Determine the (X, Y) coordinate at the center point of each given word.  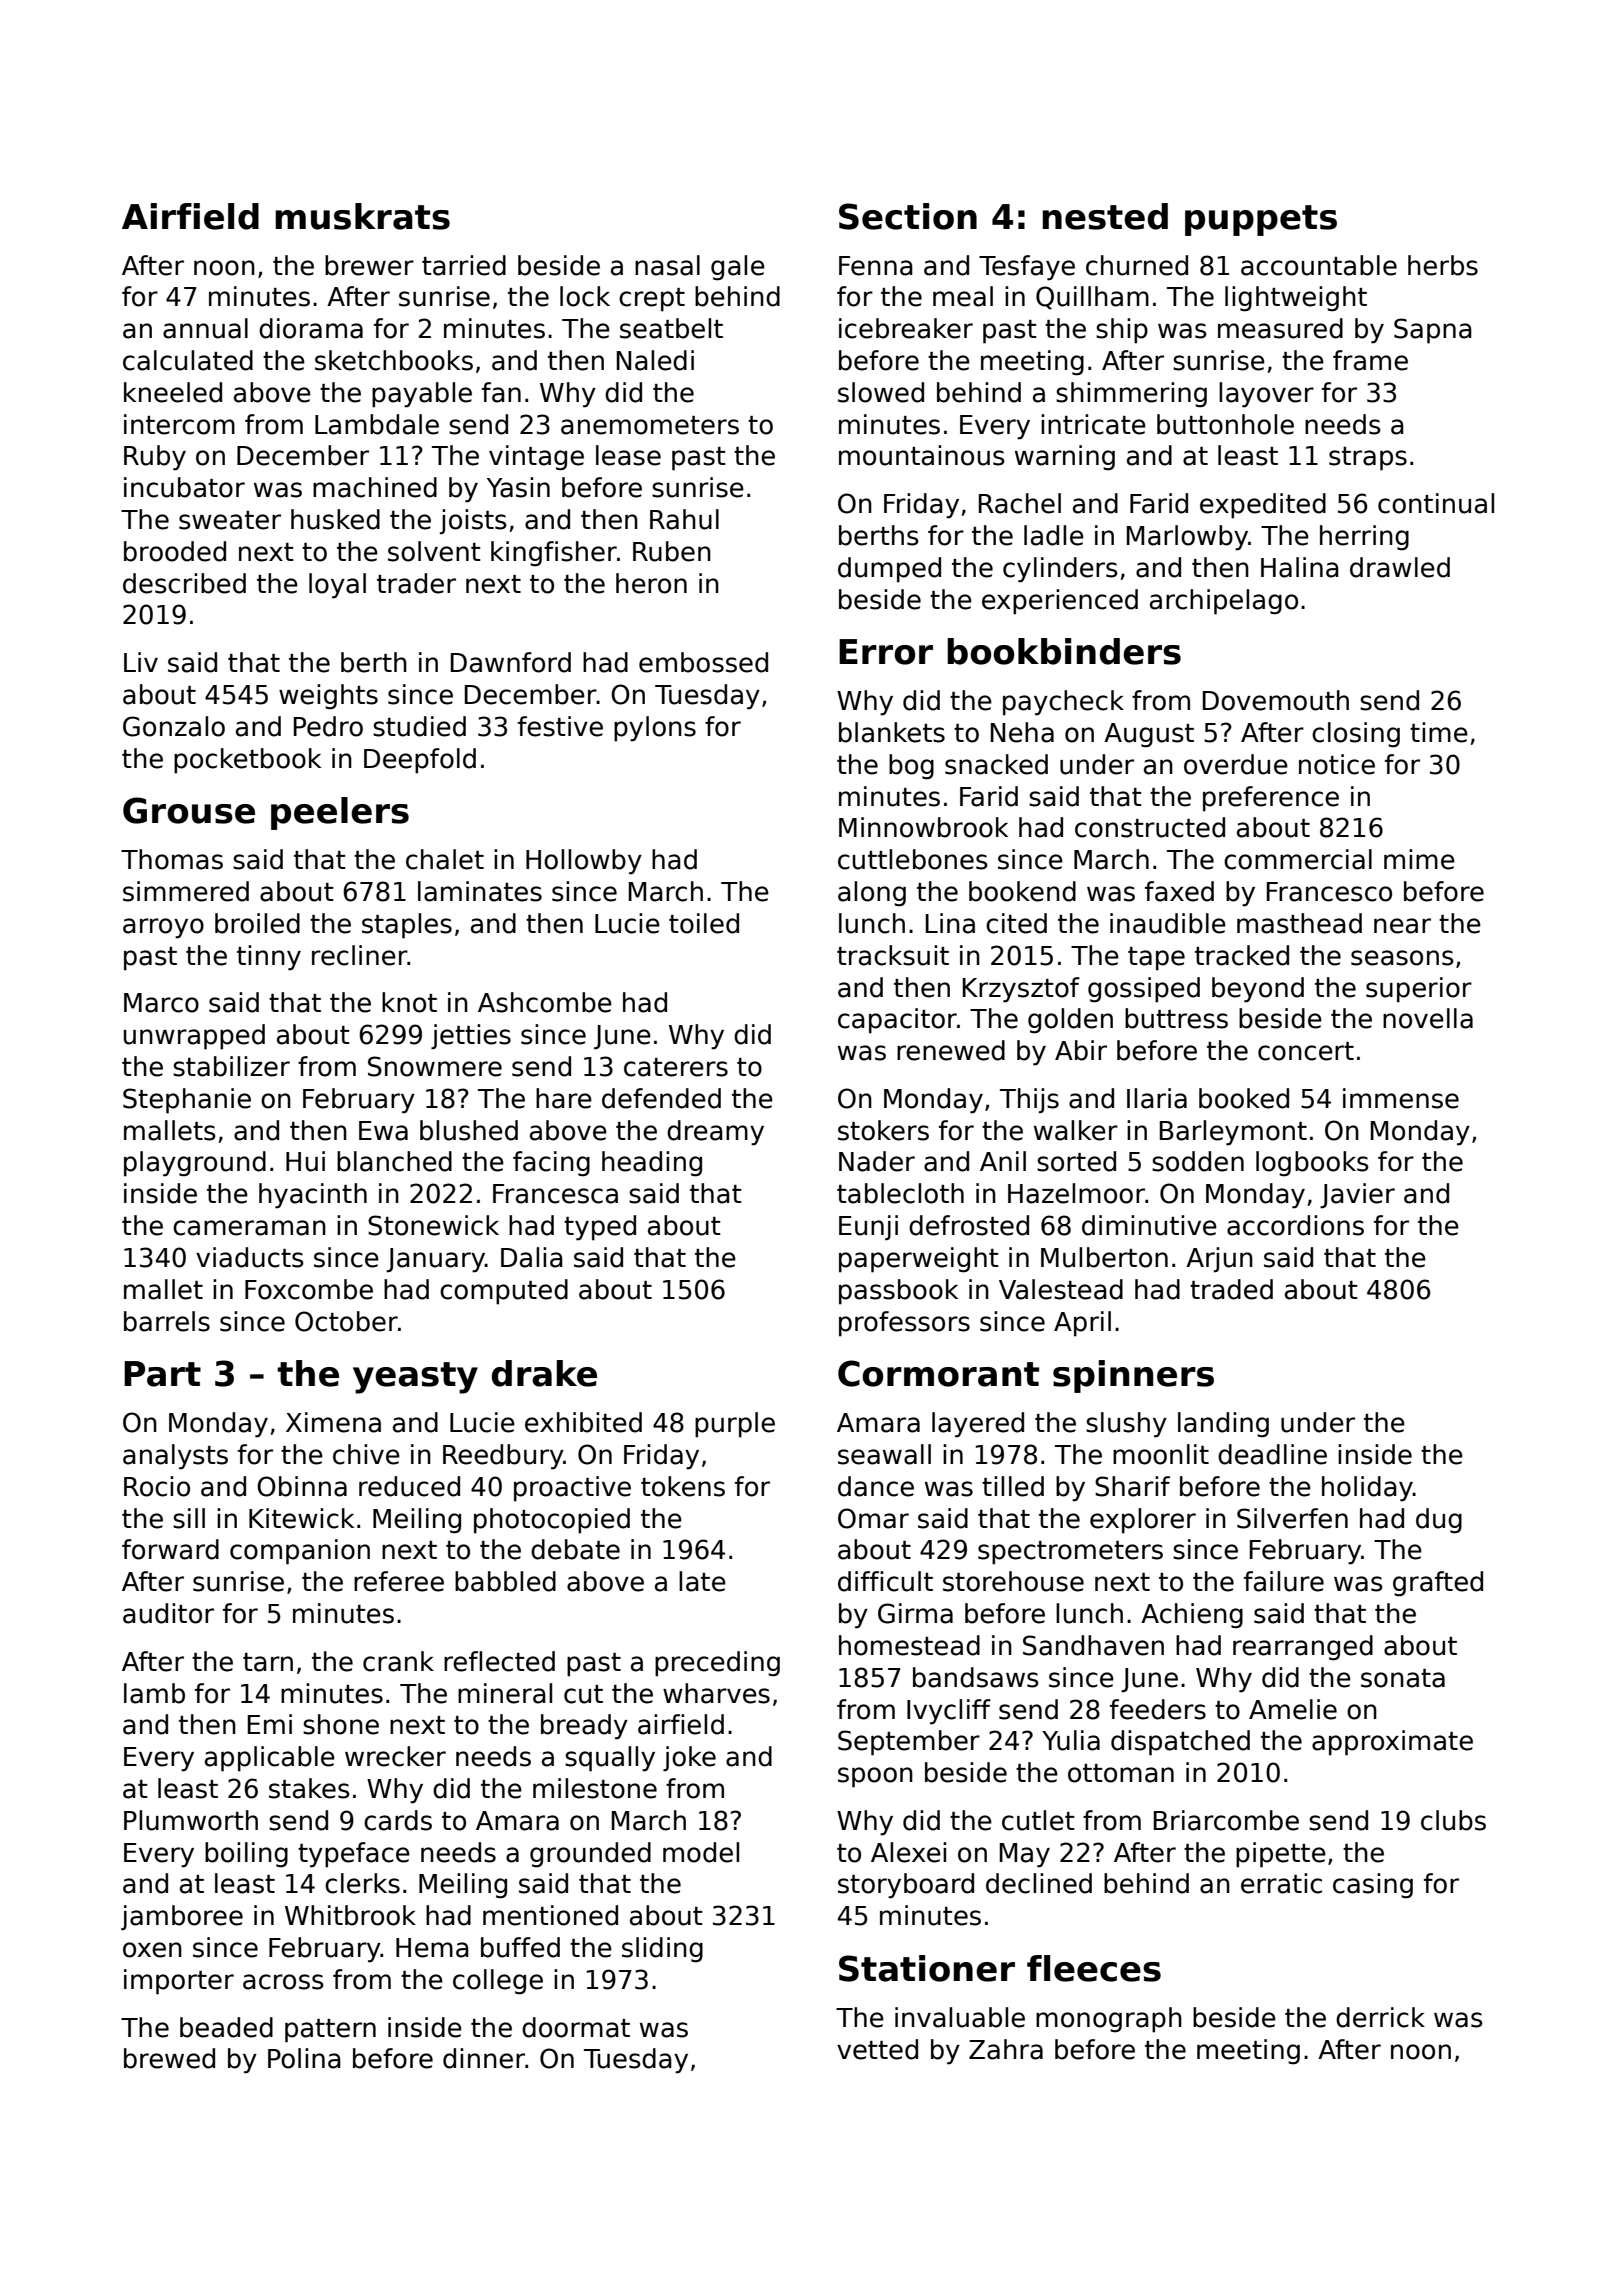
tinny (269, 958)
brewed (169, 2058)
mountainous (922, 455)
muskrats (362, 216)
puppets (1261, 220)
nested (1105, 216)
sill (189, 1518)
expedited (1263, 506)
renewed (951, 1050)
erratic (1281, 1883)
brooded (175, 551)
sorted (1076, 1161)
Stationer (927, 1968)
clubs (1453, 1820)
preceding (717, 1664)
